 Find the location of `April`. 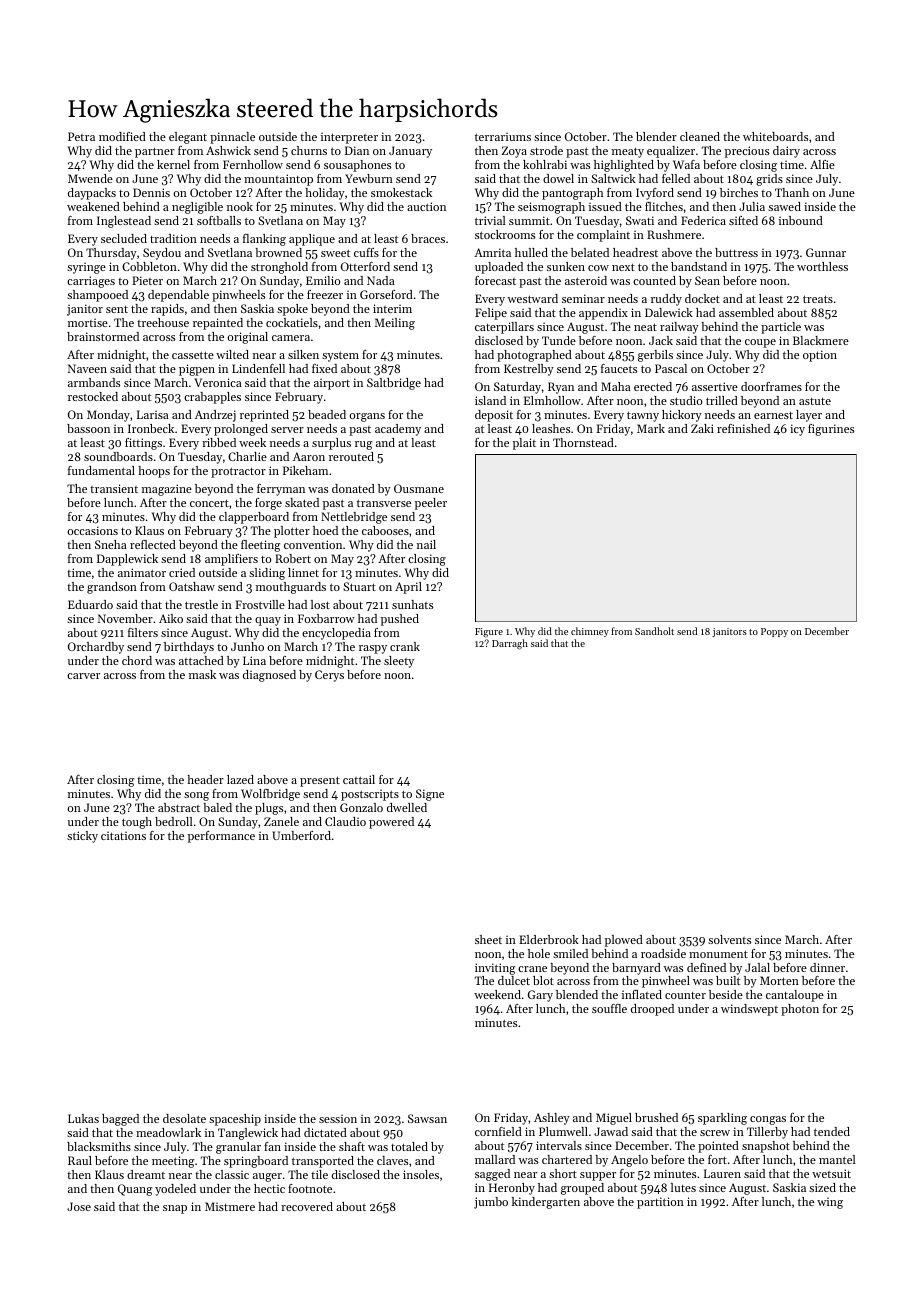

April is located at coordinates (408, 588).
